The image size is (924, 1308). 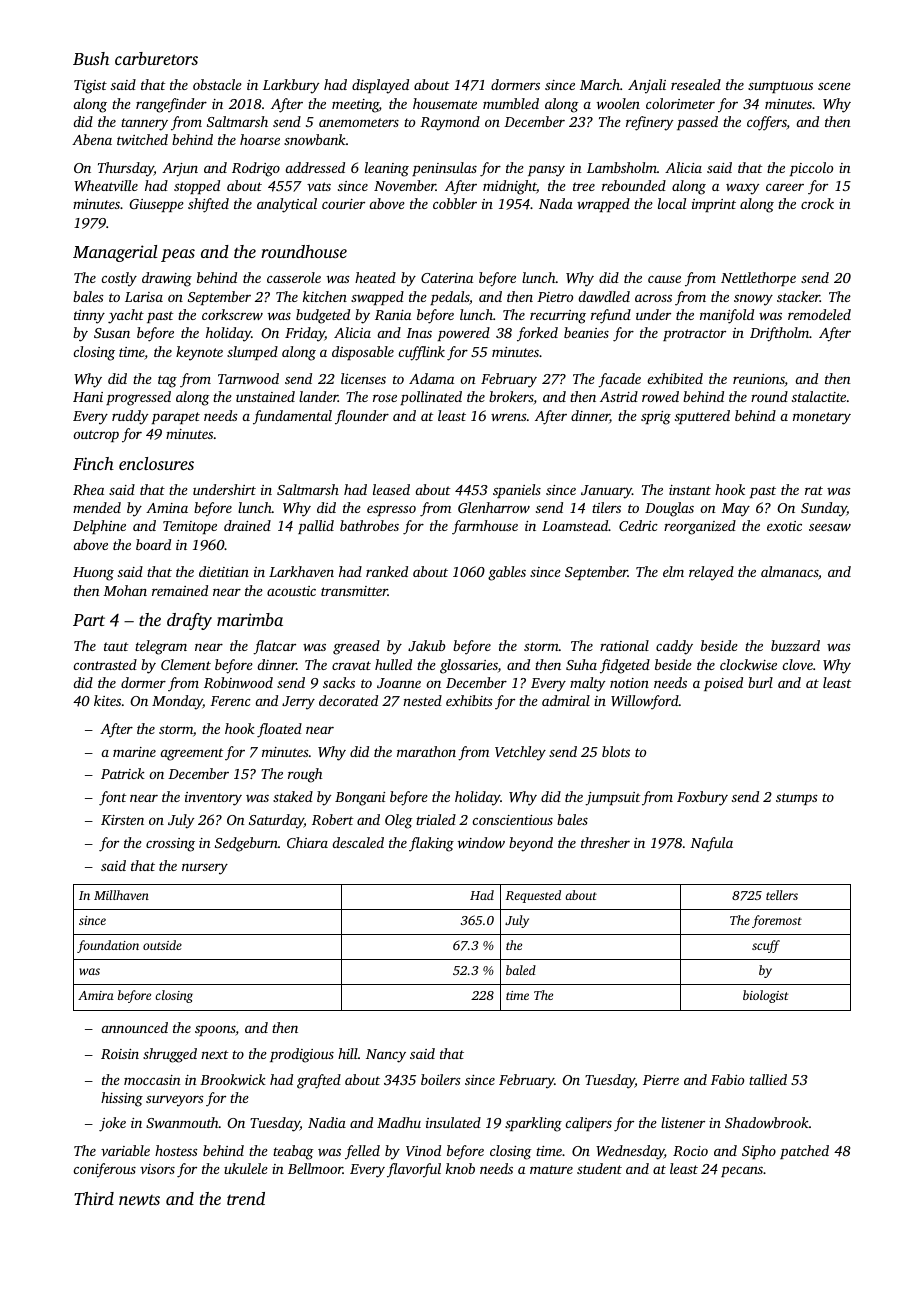 I want to click on hostess, so click(x=176, y=1150).
